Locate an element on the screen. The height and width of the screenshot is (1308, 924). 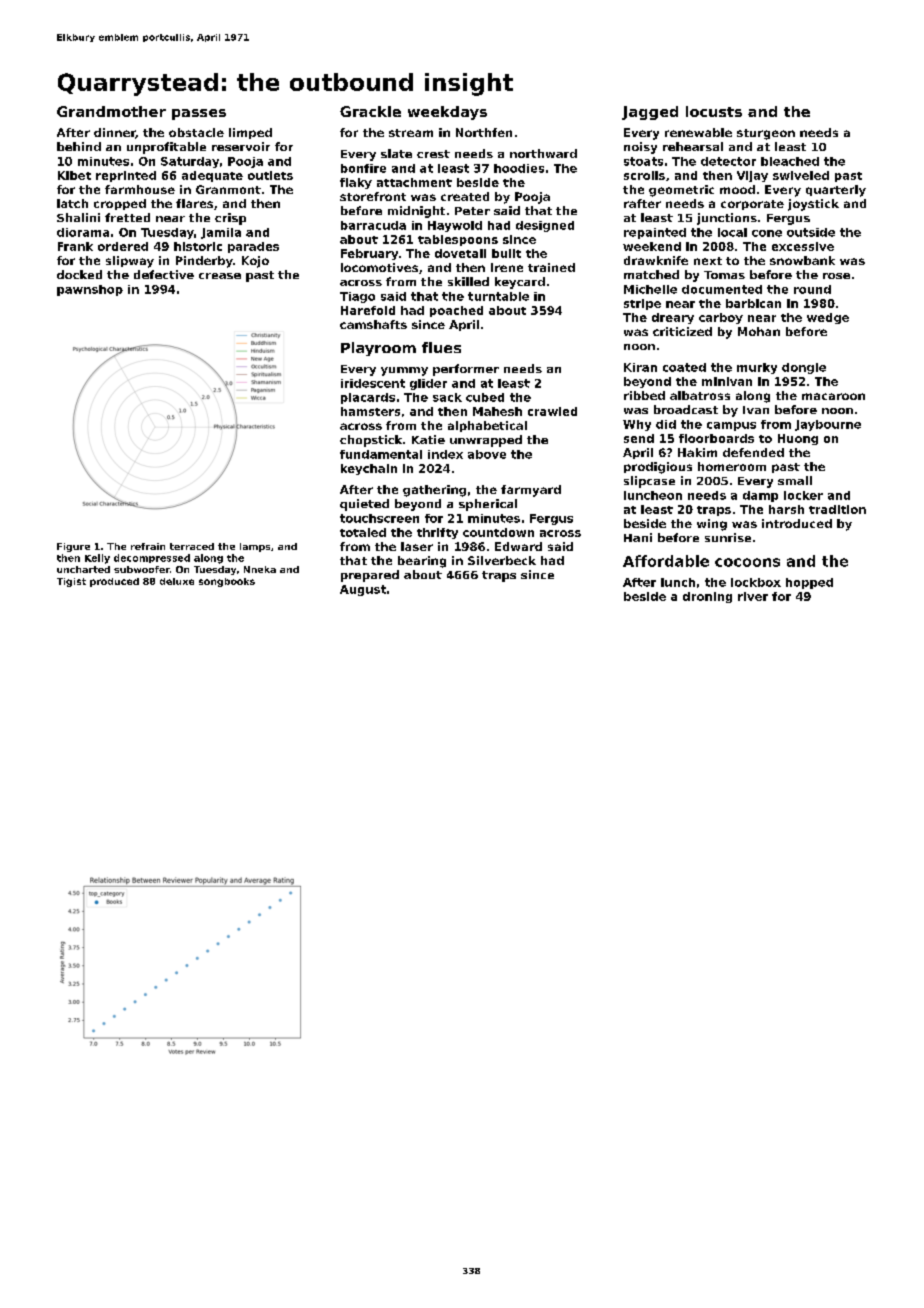
Tiago is located at coordinates (357, 297).
